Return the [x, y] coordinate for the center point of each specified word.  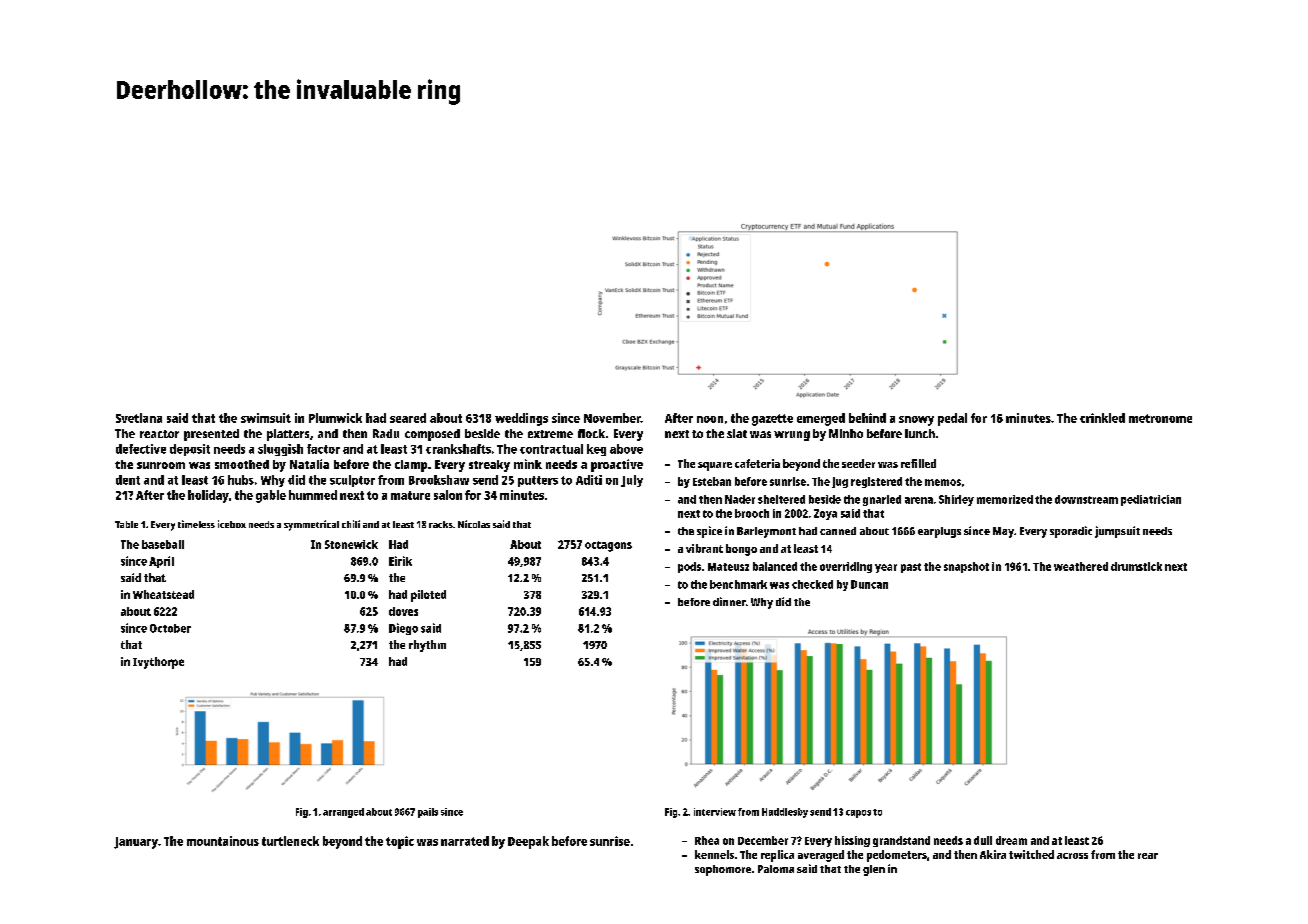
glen [874, 870]
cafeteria [757, 463]
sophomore [723, 870]
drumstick [1136, 566]
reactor [159, 434]
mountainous [223, 841]
